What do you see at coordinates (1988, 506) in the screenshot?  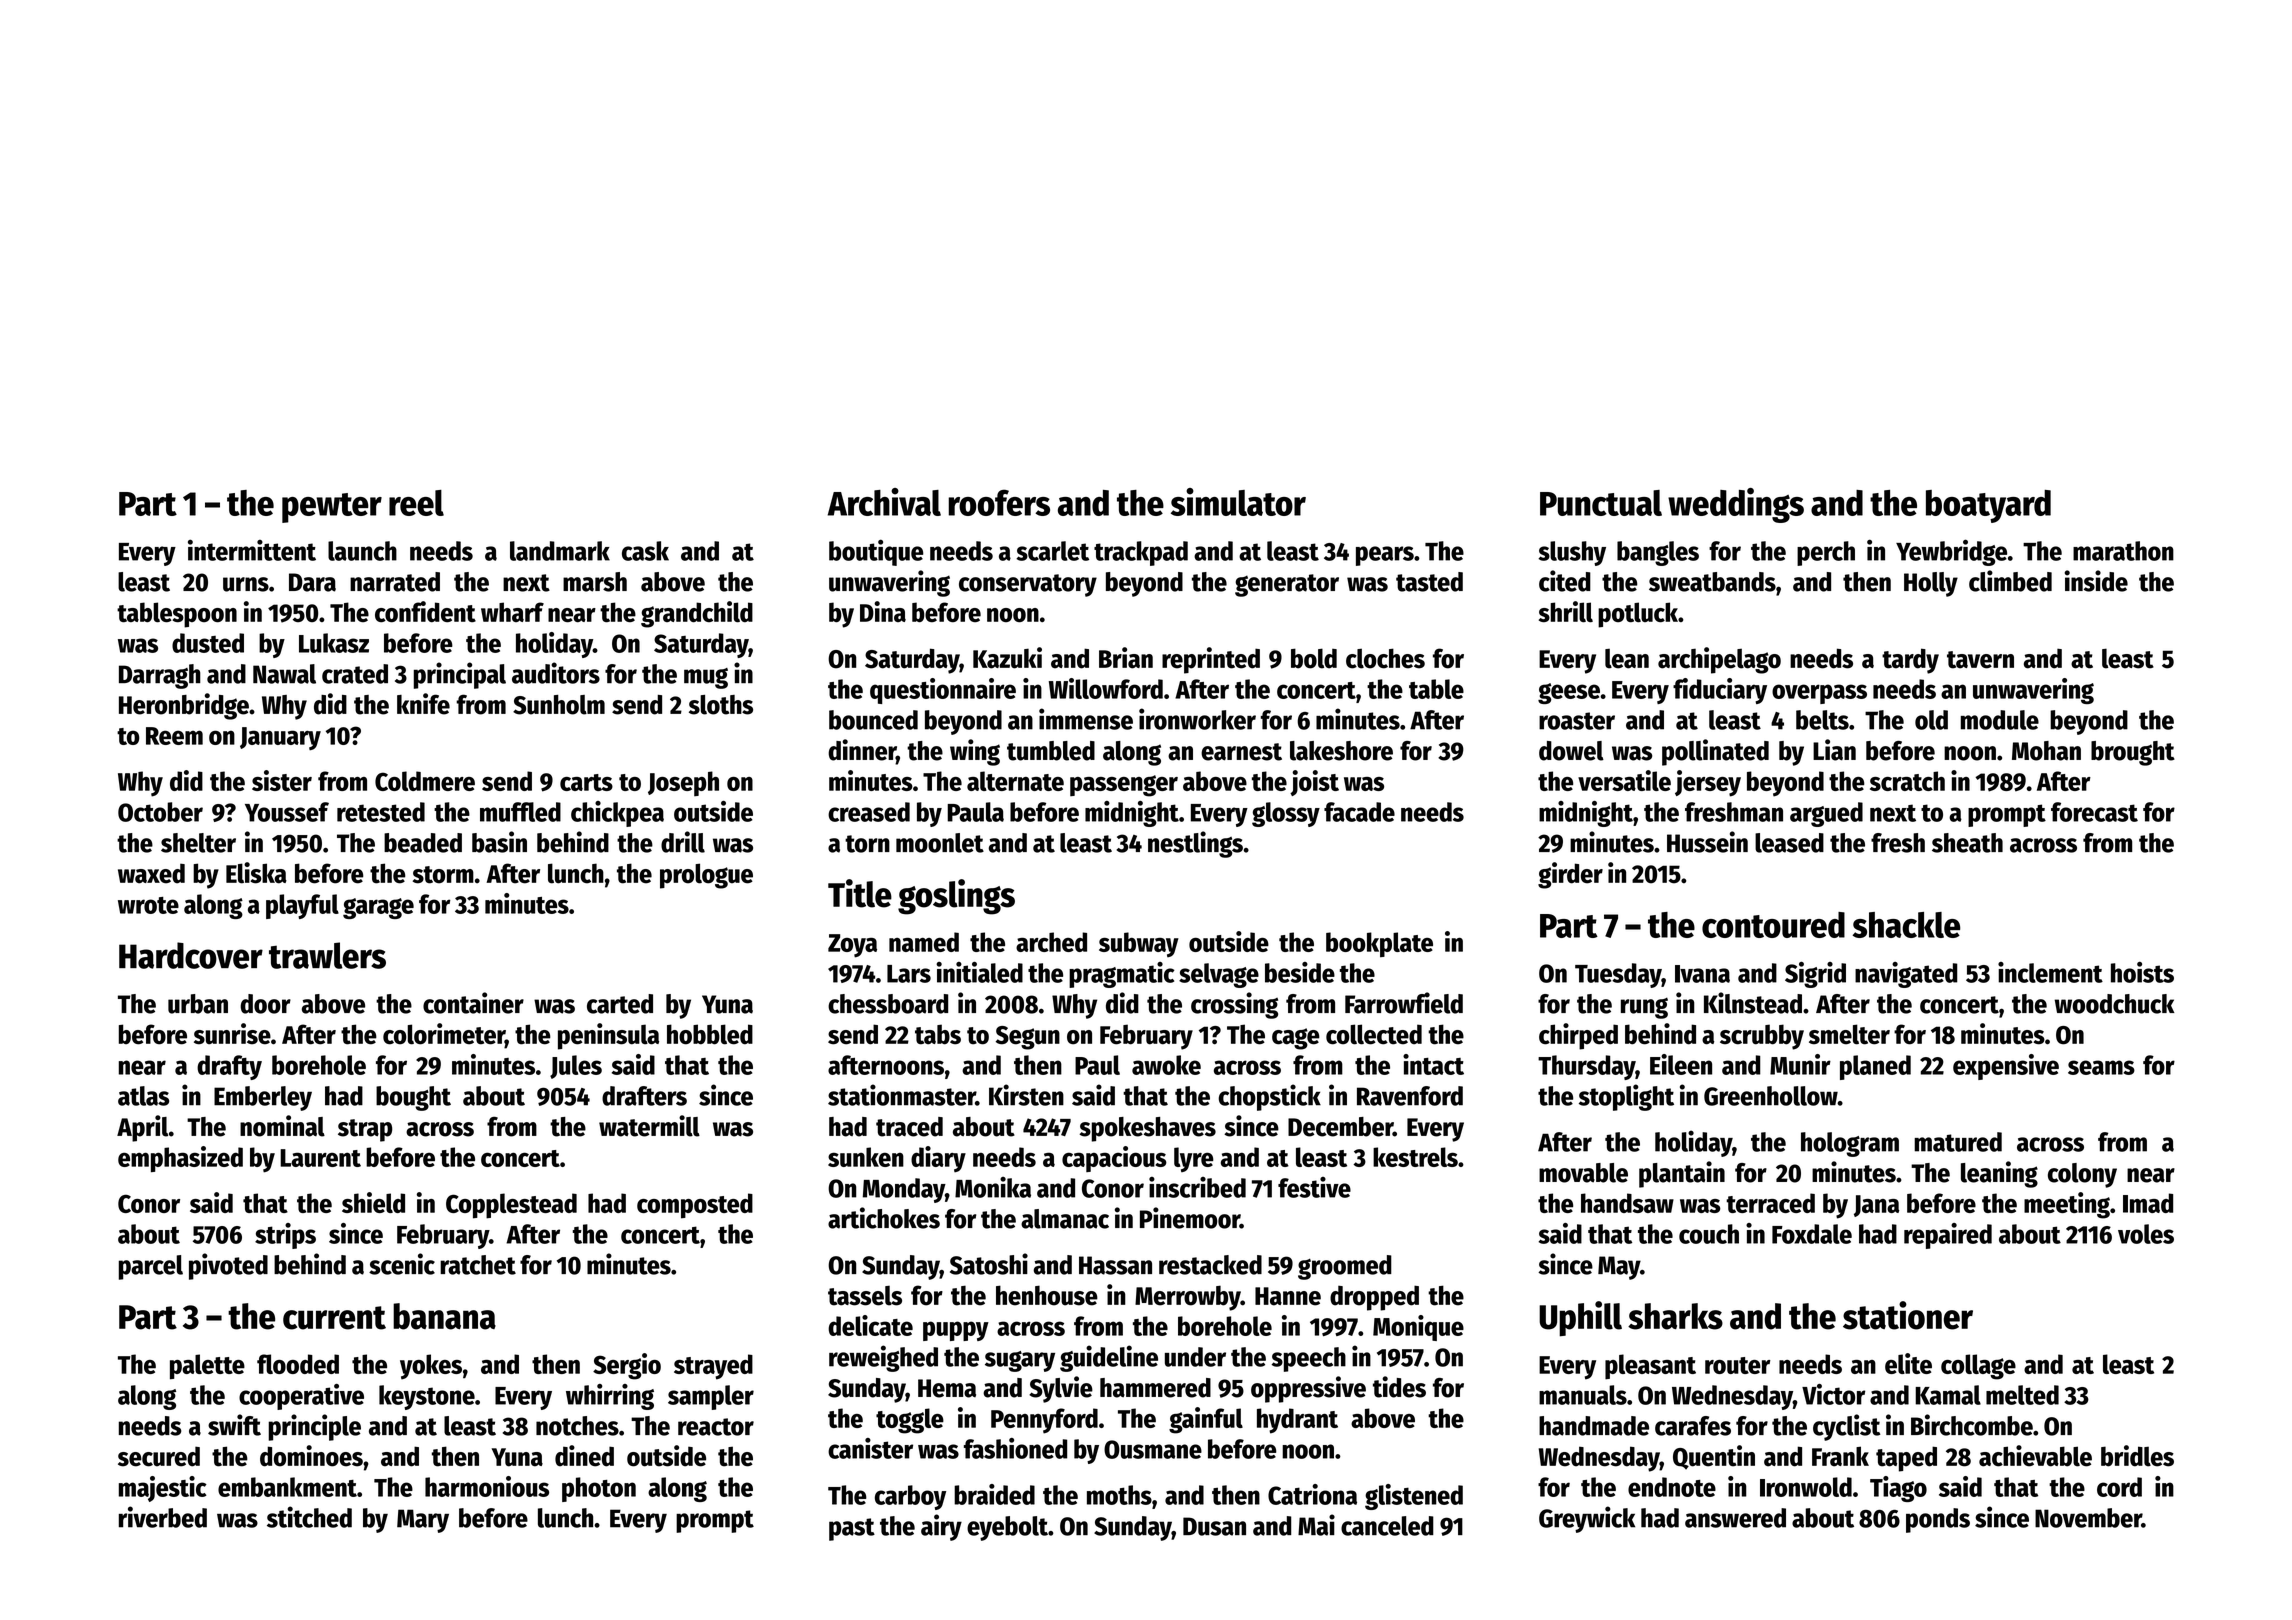 I see `boatyard` at bounding box center [1988, 506].
